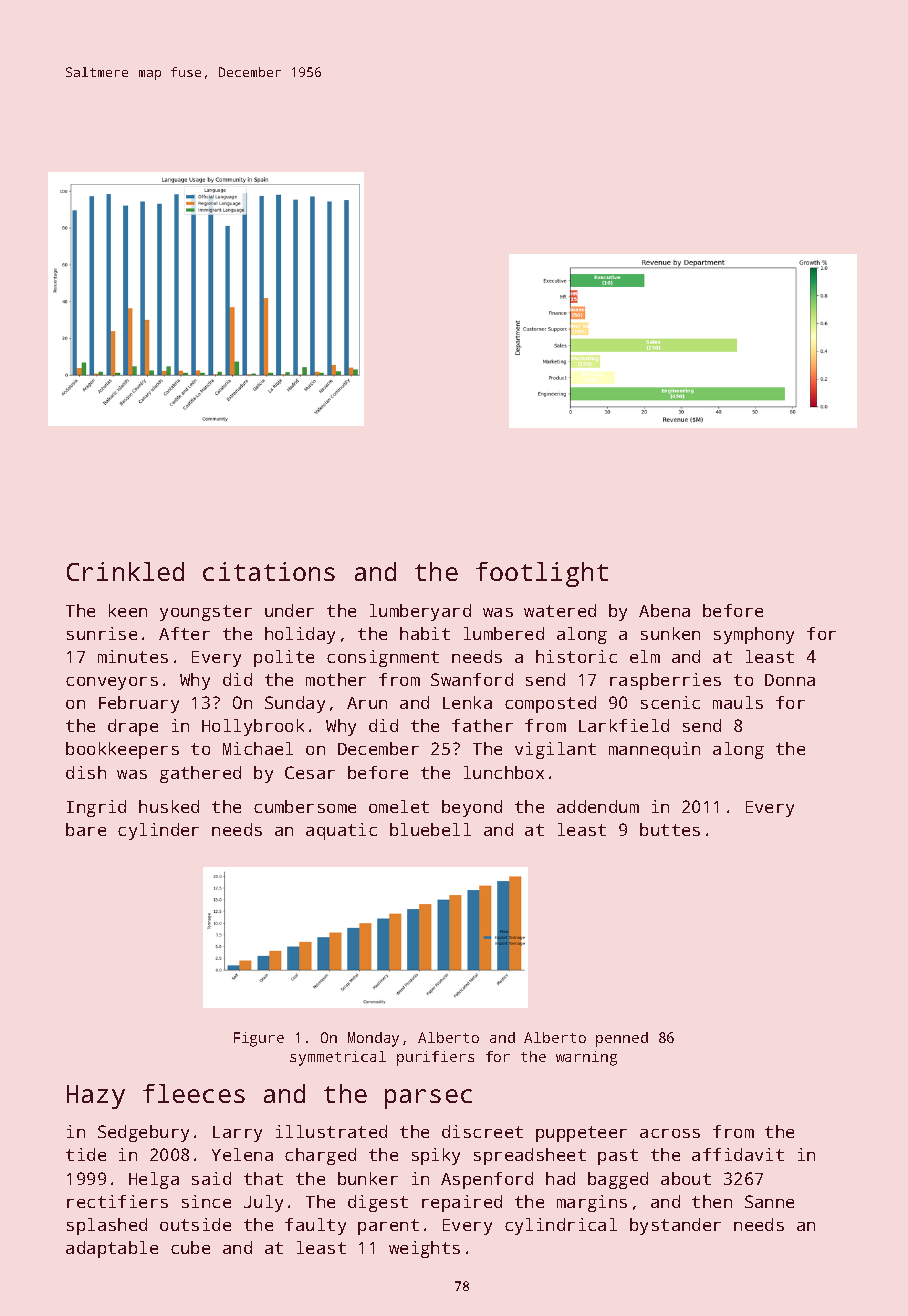  Describe the element at coordinates (487, 1180) in the screenshot. I see `Aspenford` at that location.
